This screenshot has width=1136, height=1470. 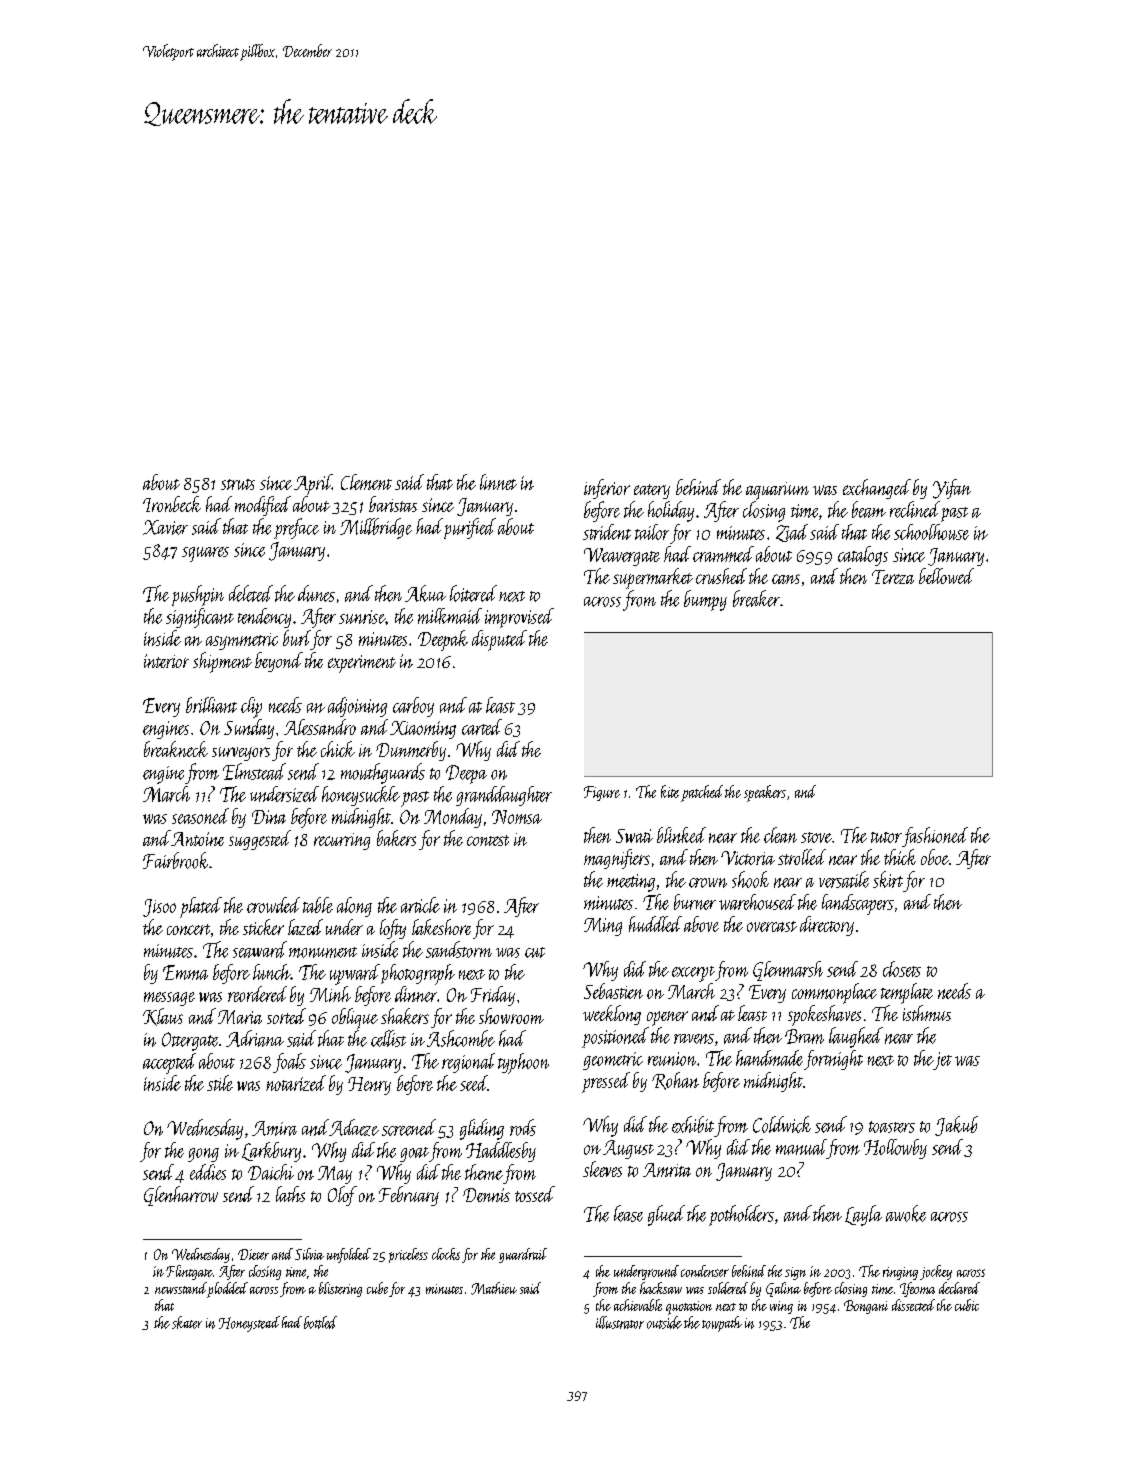 I want to click on tutor, so click(x=886, y=837).
